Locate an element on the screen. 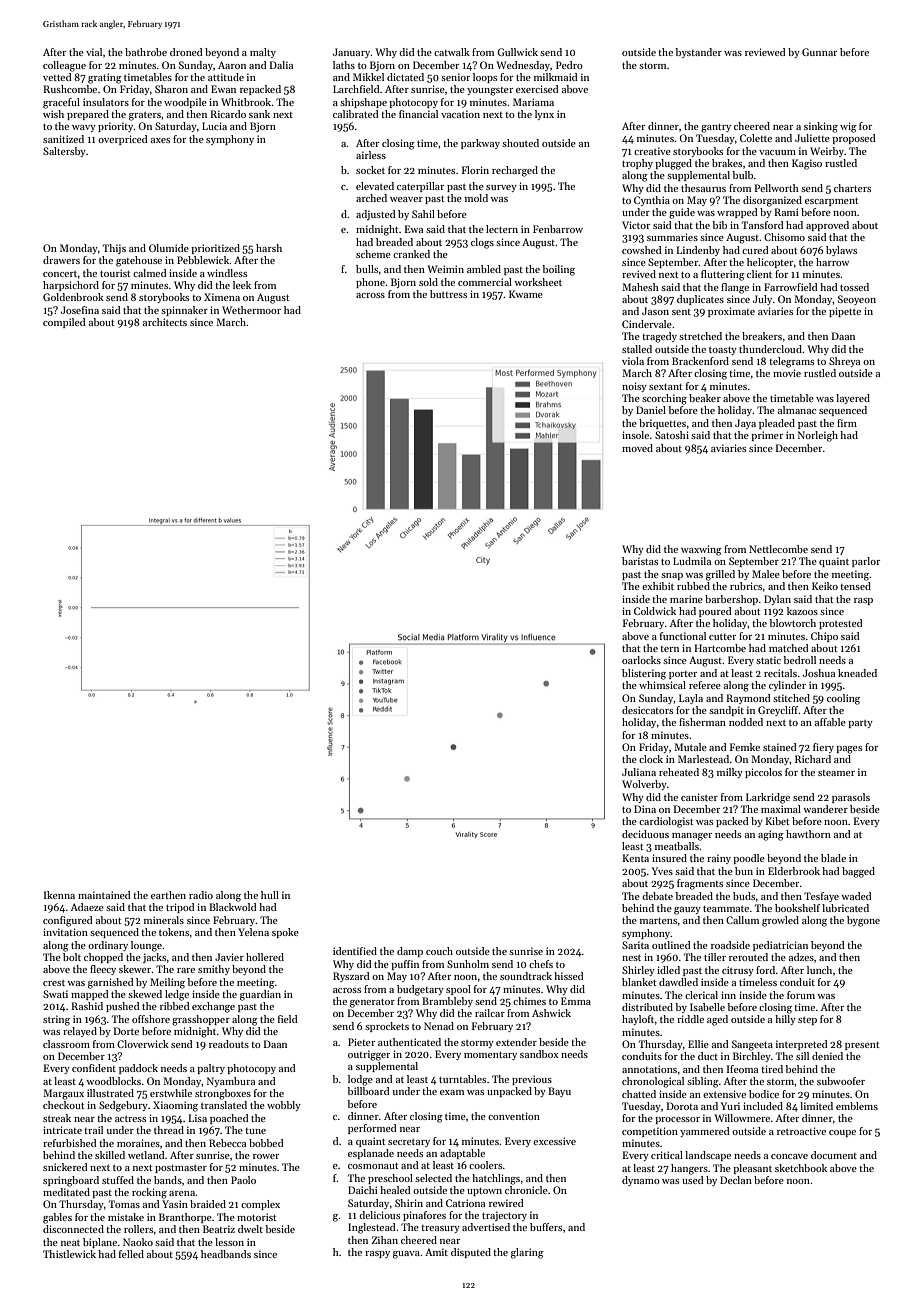  breakers is located at coordinates (762, 336).
